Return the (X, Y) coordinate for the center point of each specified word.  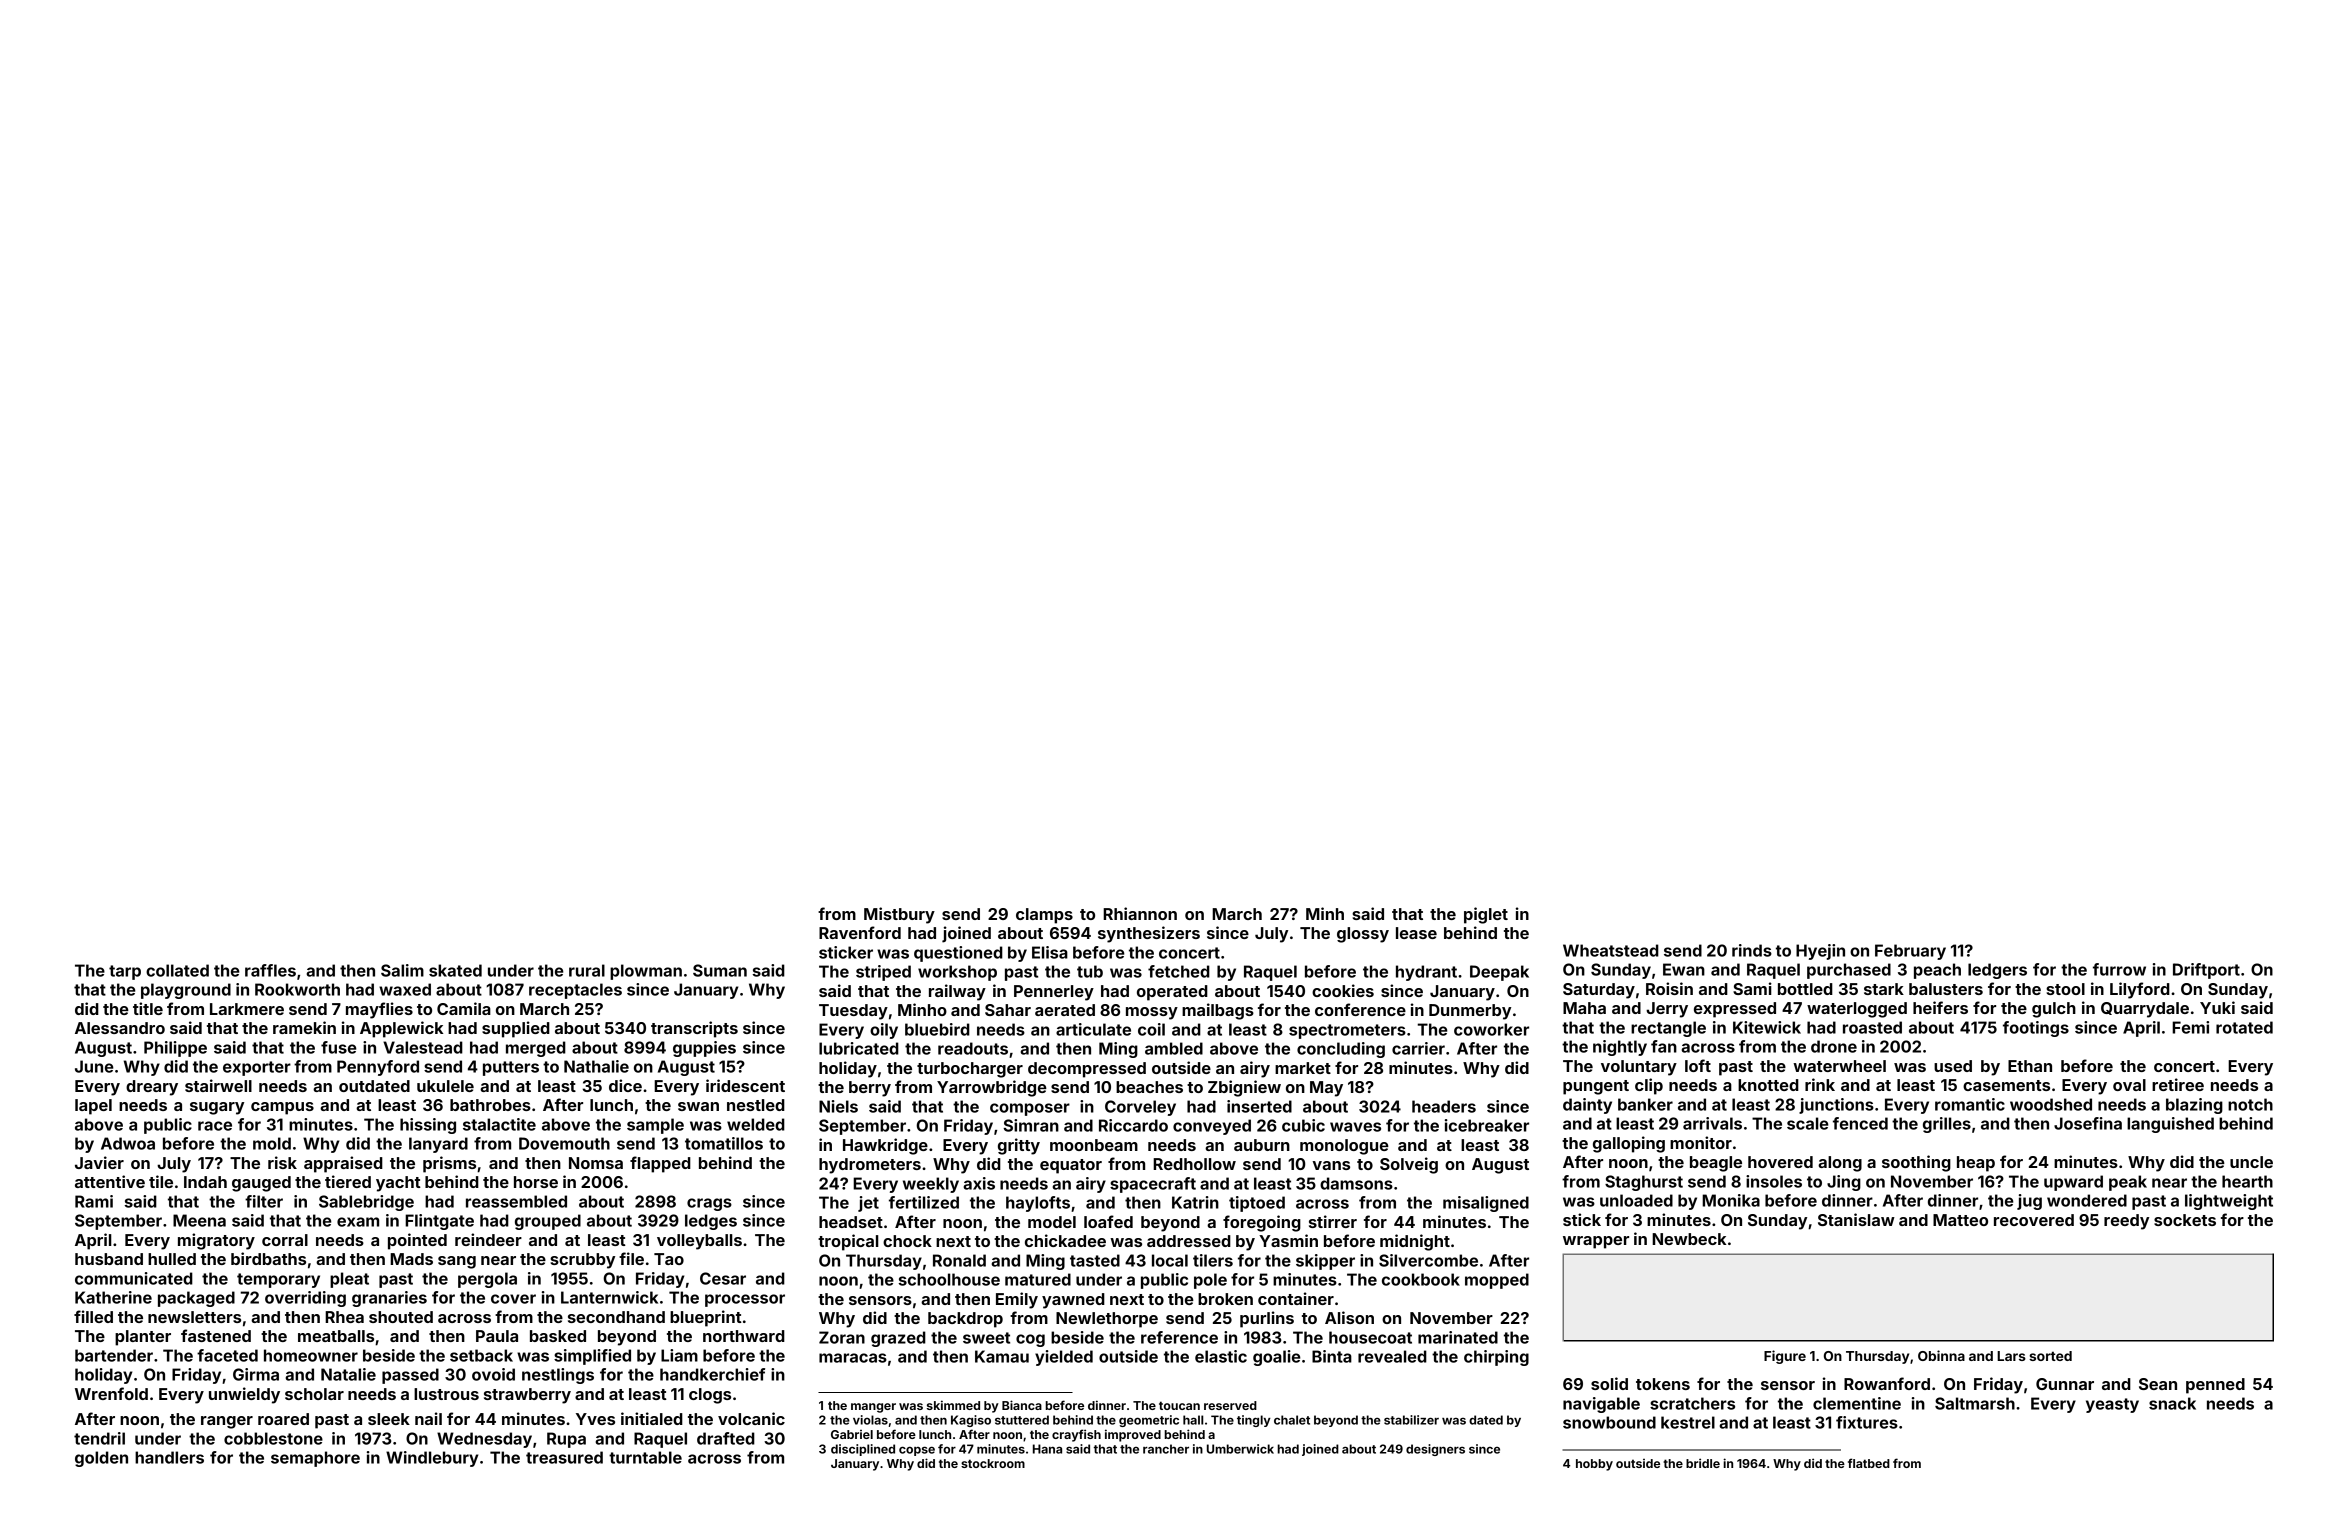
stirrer (1333, 1221)
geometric (1149, 1421)
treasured (564, 1457)
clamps (1044, 916)
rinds (1752, 950)
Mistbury (899, 915)
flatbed (1869, 1463)
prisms (449, 1164)
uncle (2251, 1162)
